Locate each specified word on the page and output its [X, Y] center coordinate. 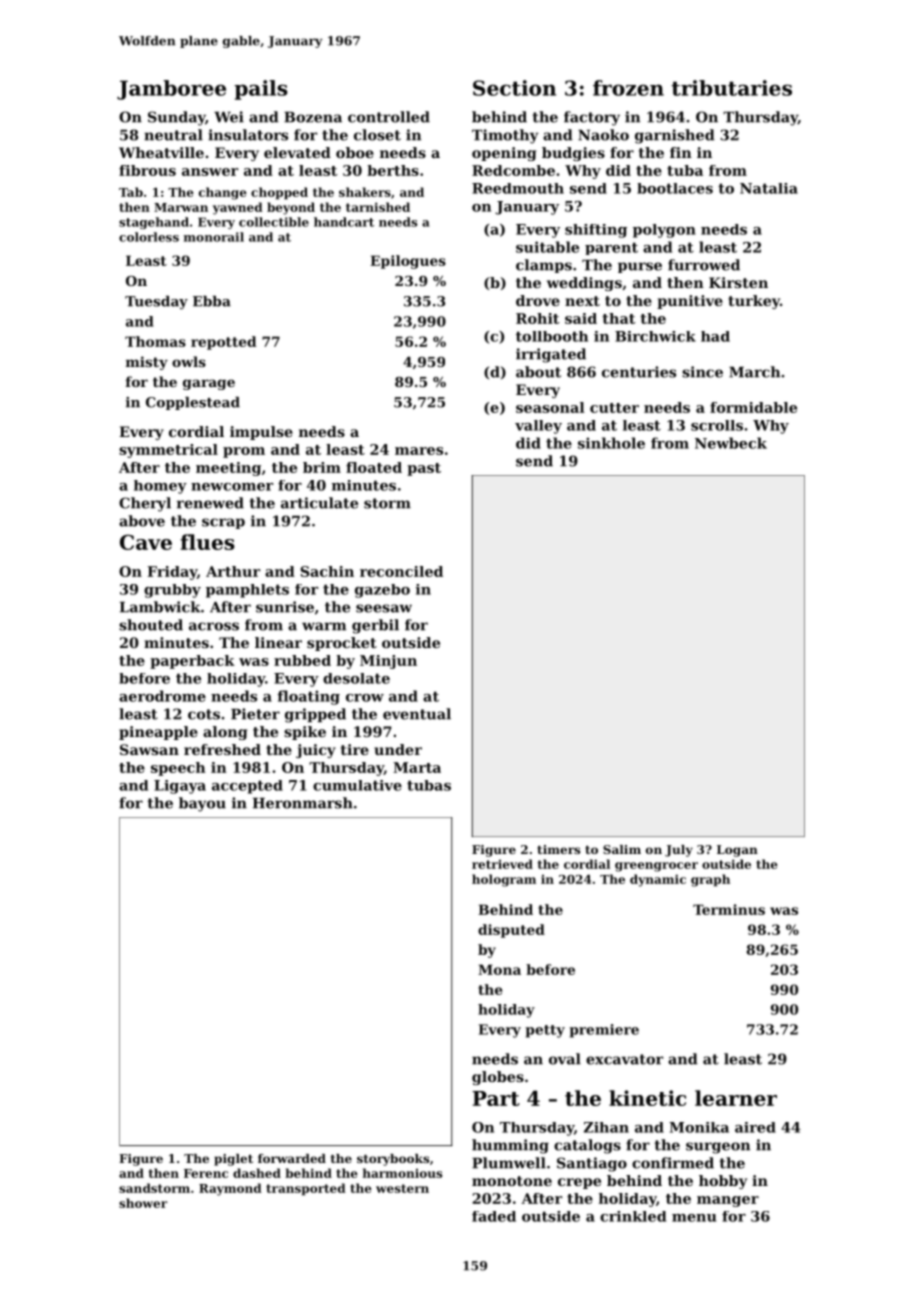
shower [143, 1203]
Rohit [537, 318]
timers [558, 849]
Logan [737, 851]
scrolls [717, 425]
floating [308, 697]
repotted [223, 343]
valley [538, 427]
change [223, 193]
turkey [754, 302]
